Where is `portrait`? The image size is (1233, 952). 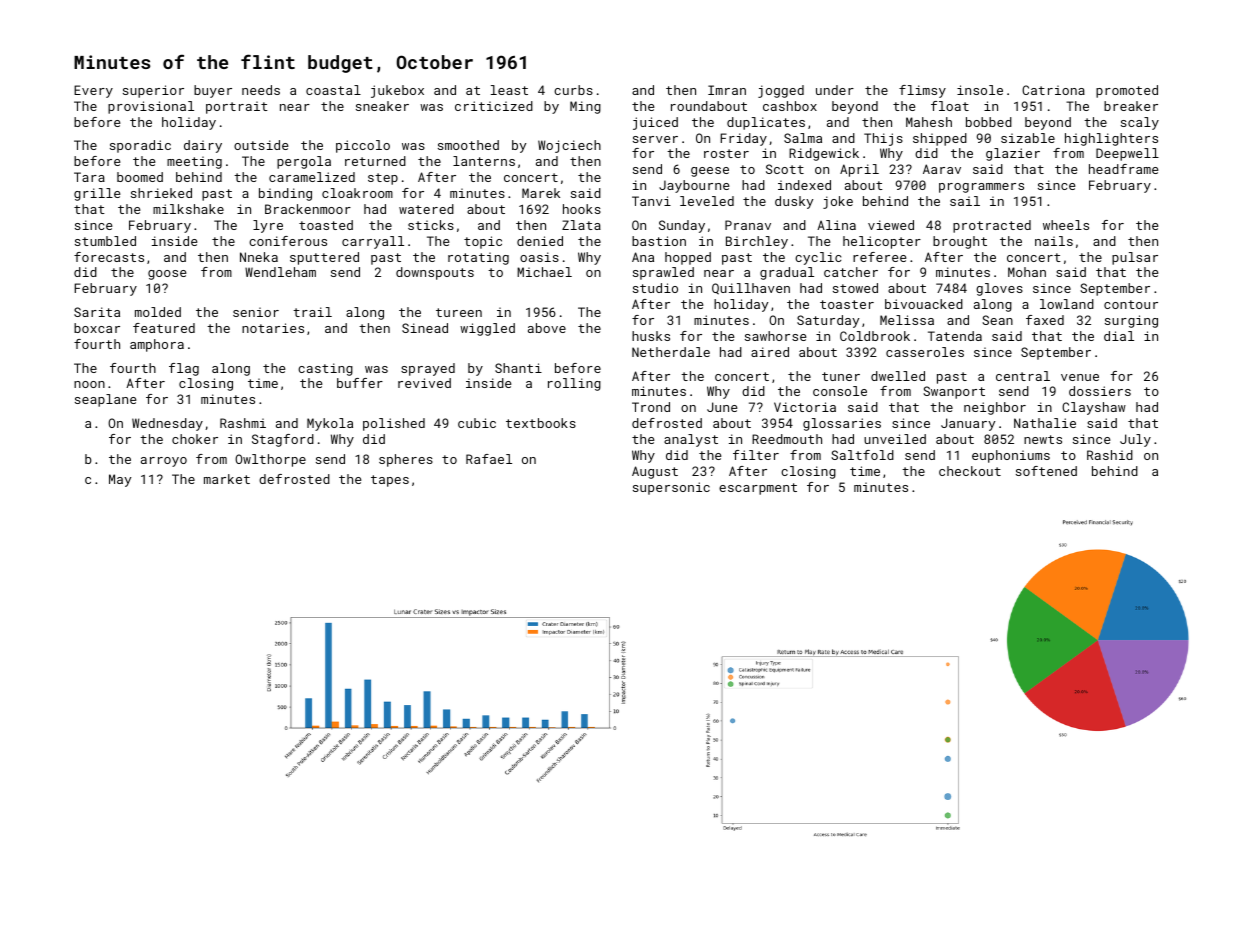 portrait is located at coordinates (237, 107).
